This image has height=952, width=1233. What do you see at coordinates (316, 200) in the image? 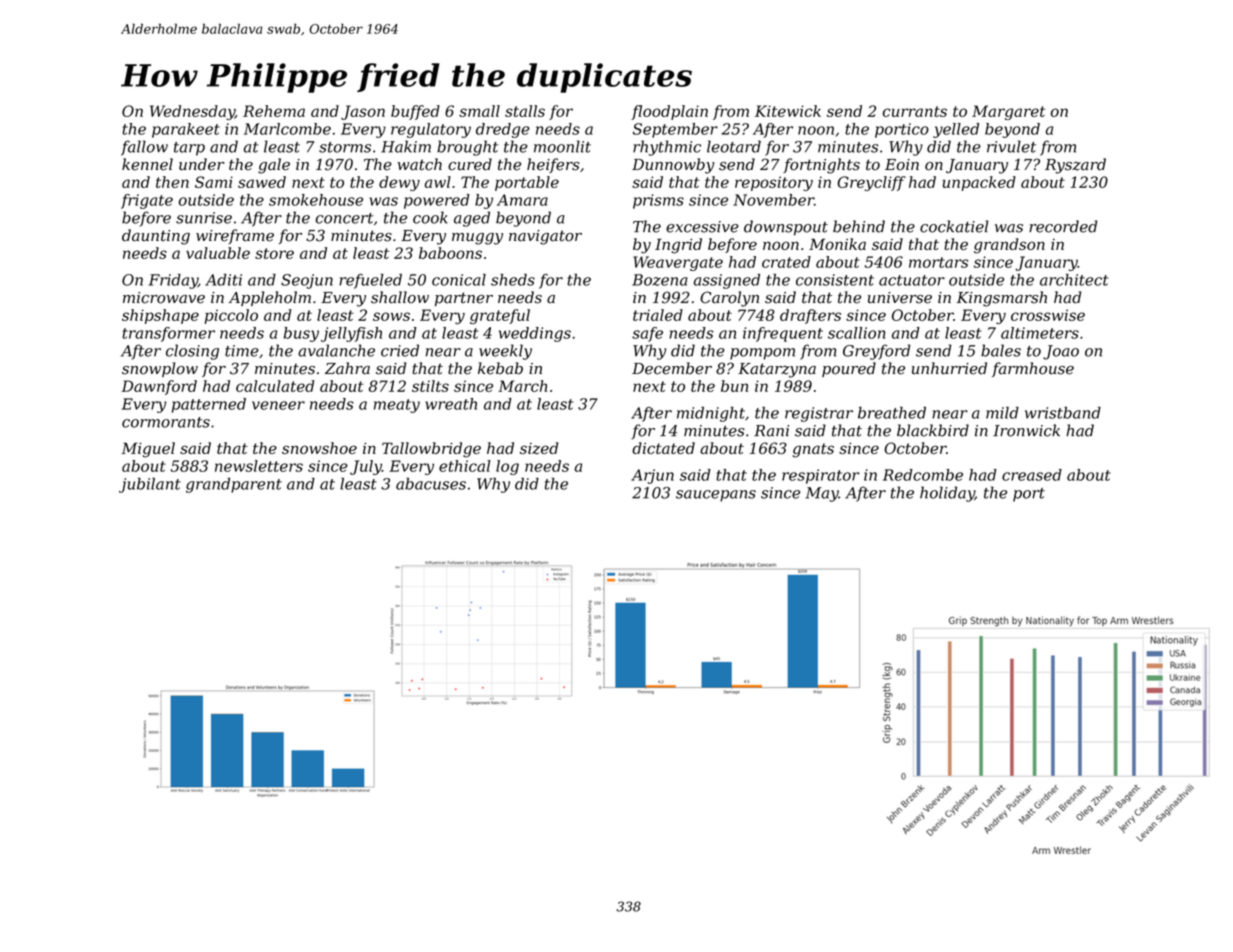
I see `smokehouse` at bounding box center [316, 200].
